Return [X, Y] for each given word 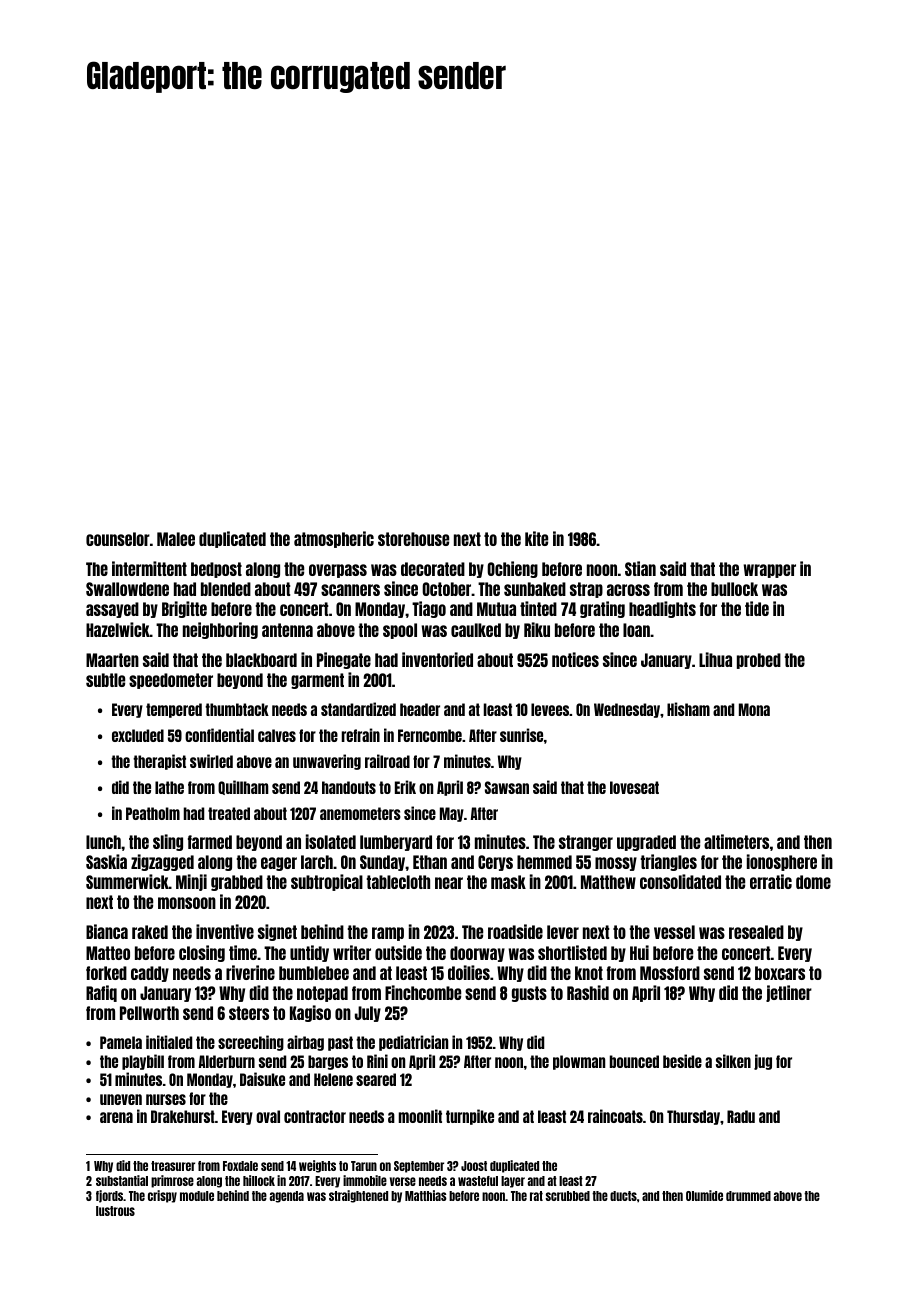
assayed [112, 610]
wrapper [769, 571]
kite [536, 538]
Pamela [121, 1042]
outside [398, 952]
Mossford [670, 973]
